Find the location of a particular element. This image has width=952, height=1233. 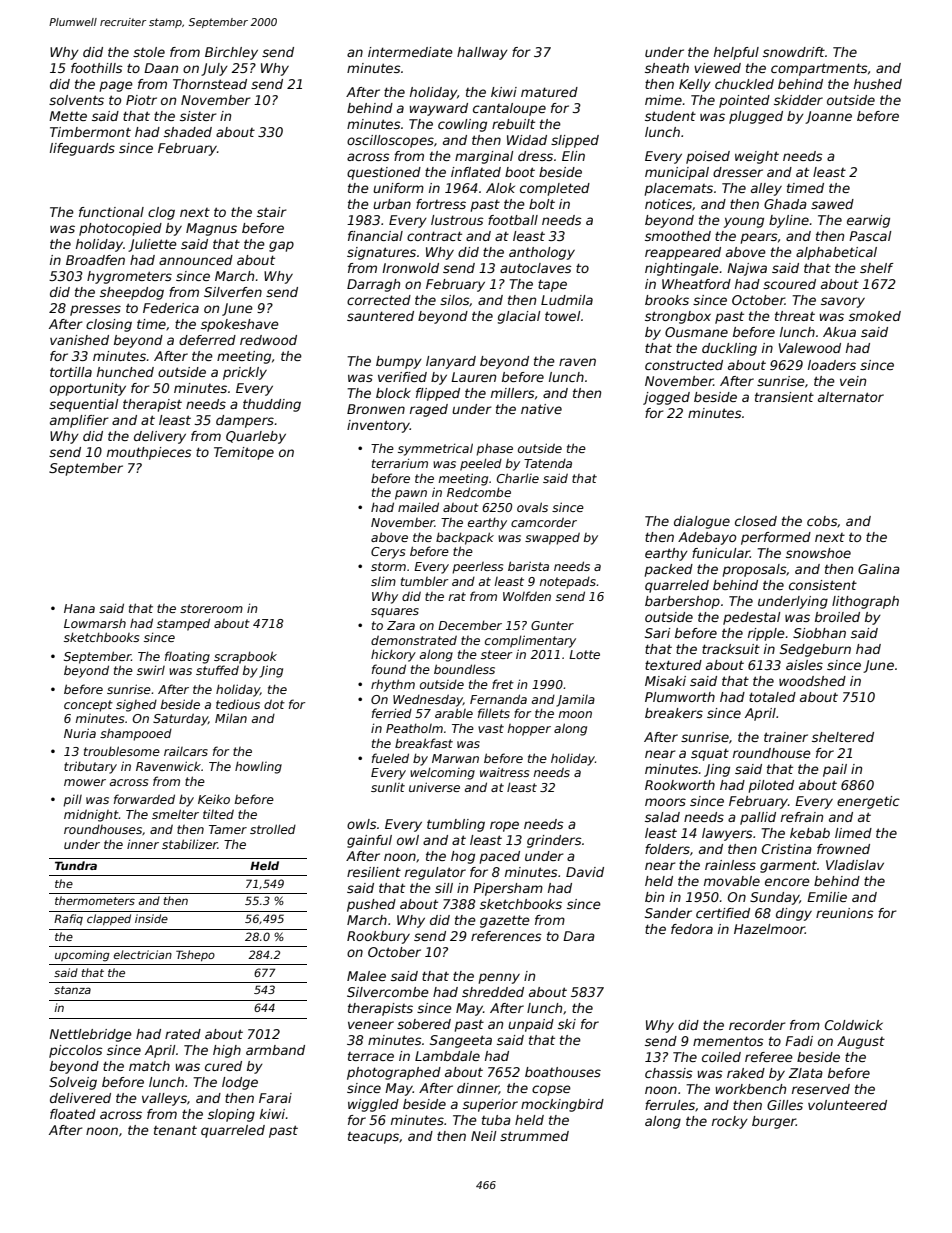

forwarded is located at coordinates (144, 799).
